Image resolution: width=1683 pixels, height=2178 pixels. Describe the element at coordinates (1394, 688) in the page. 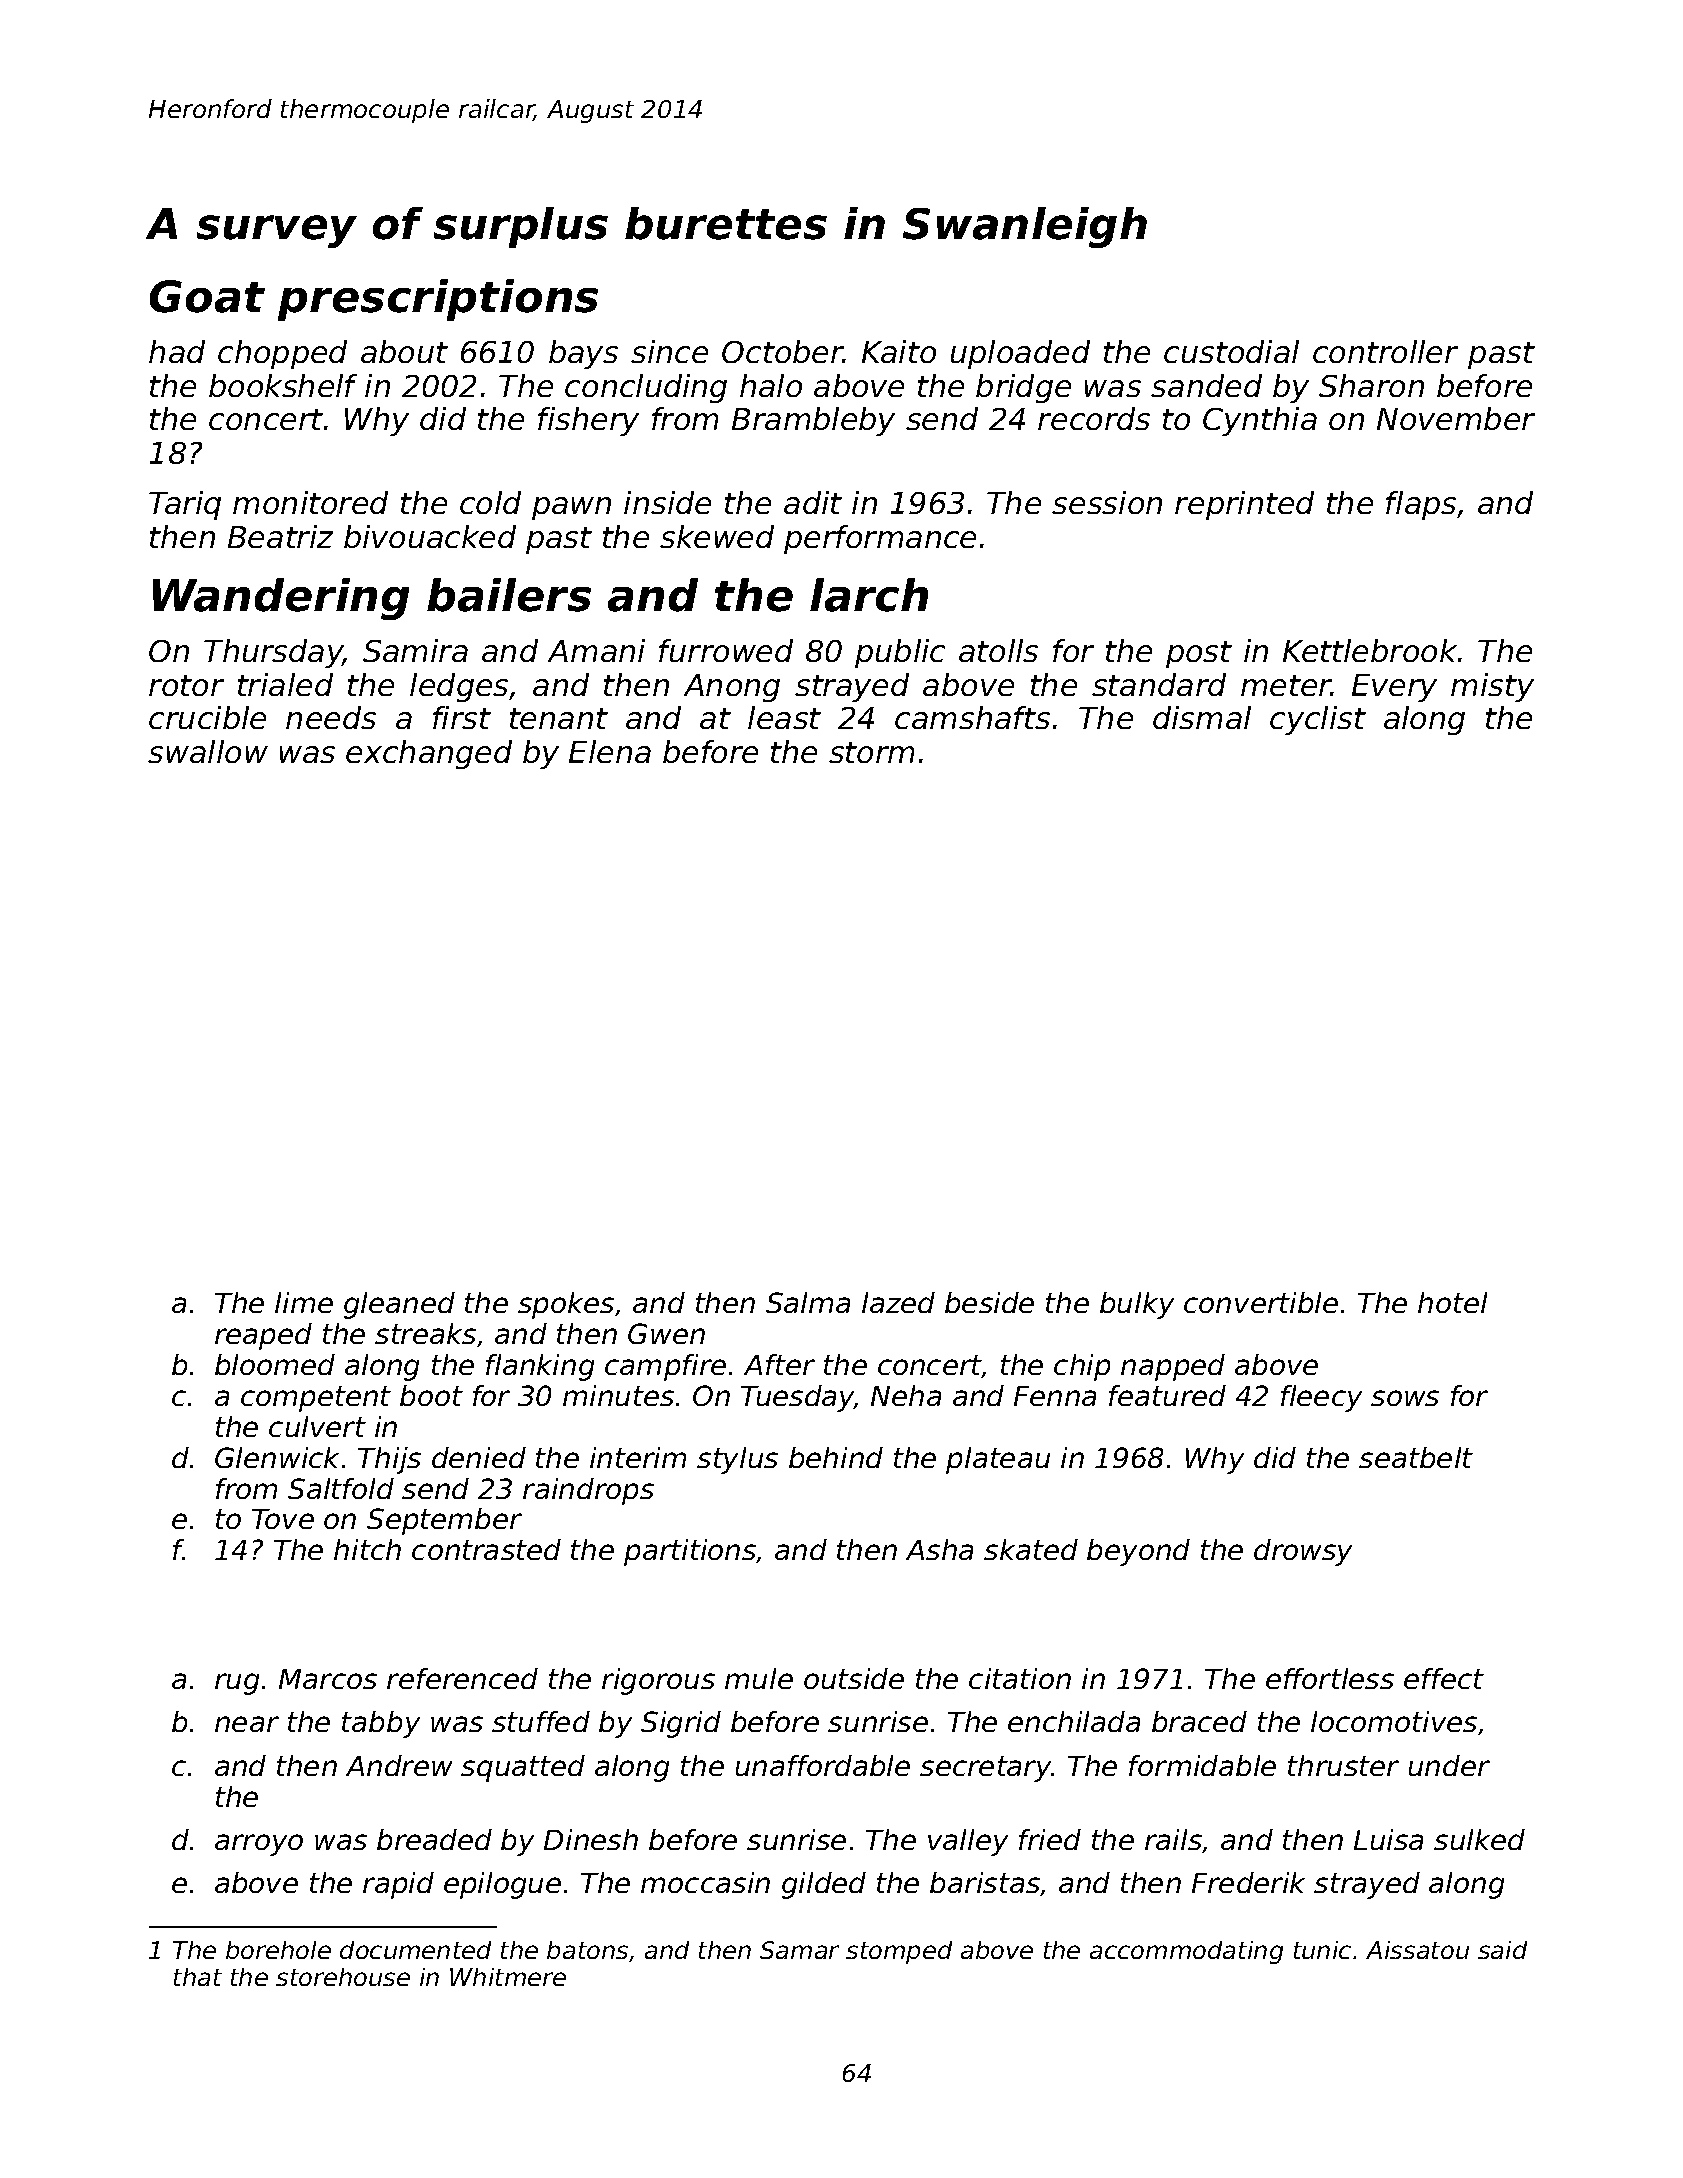

I see `Every` at that location.
